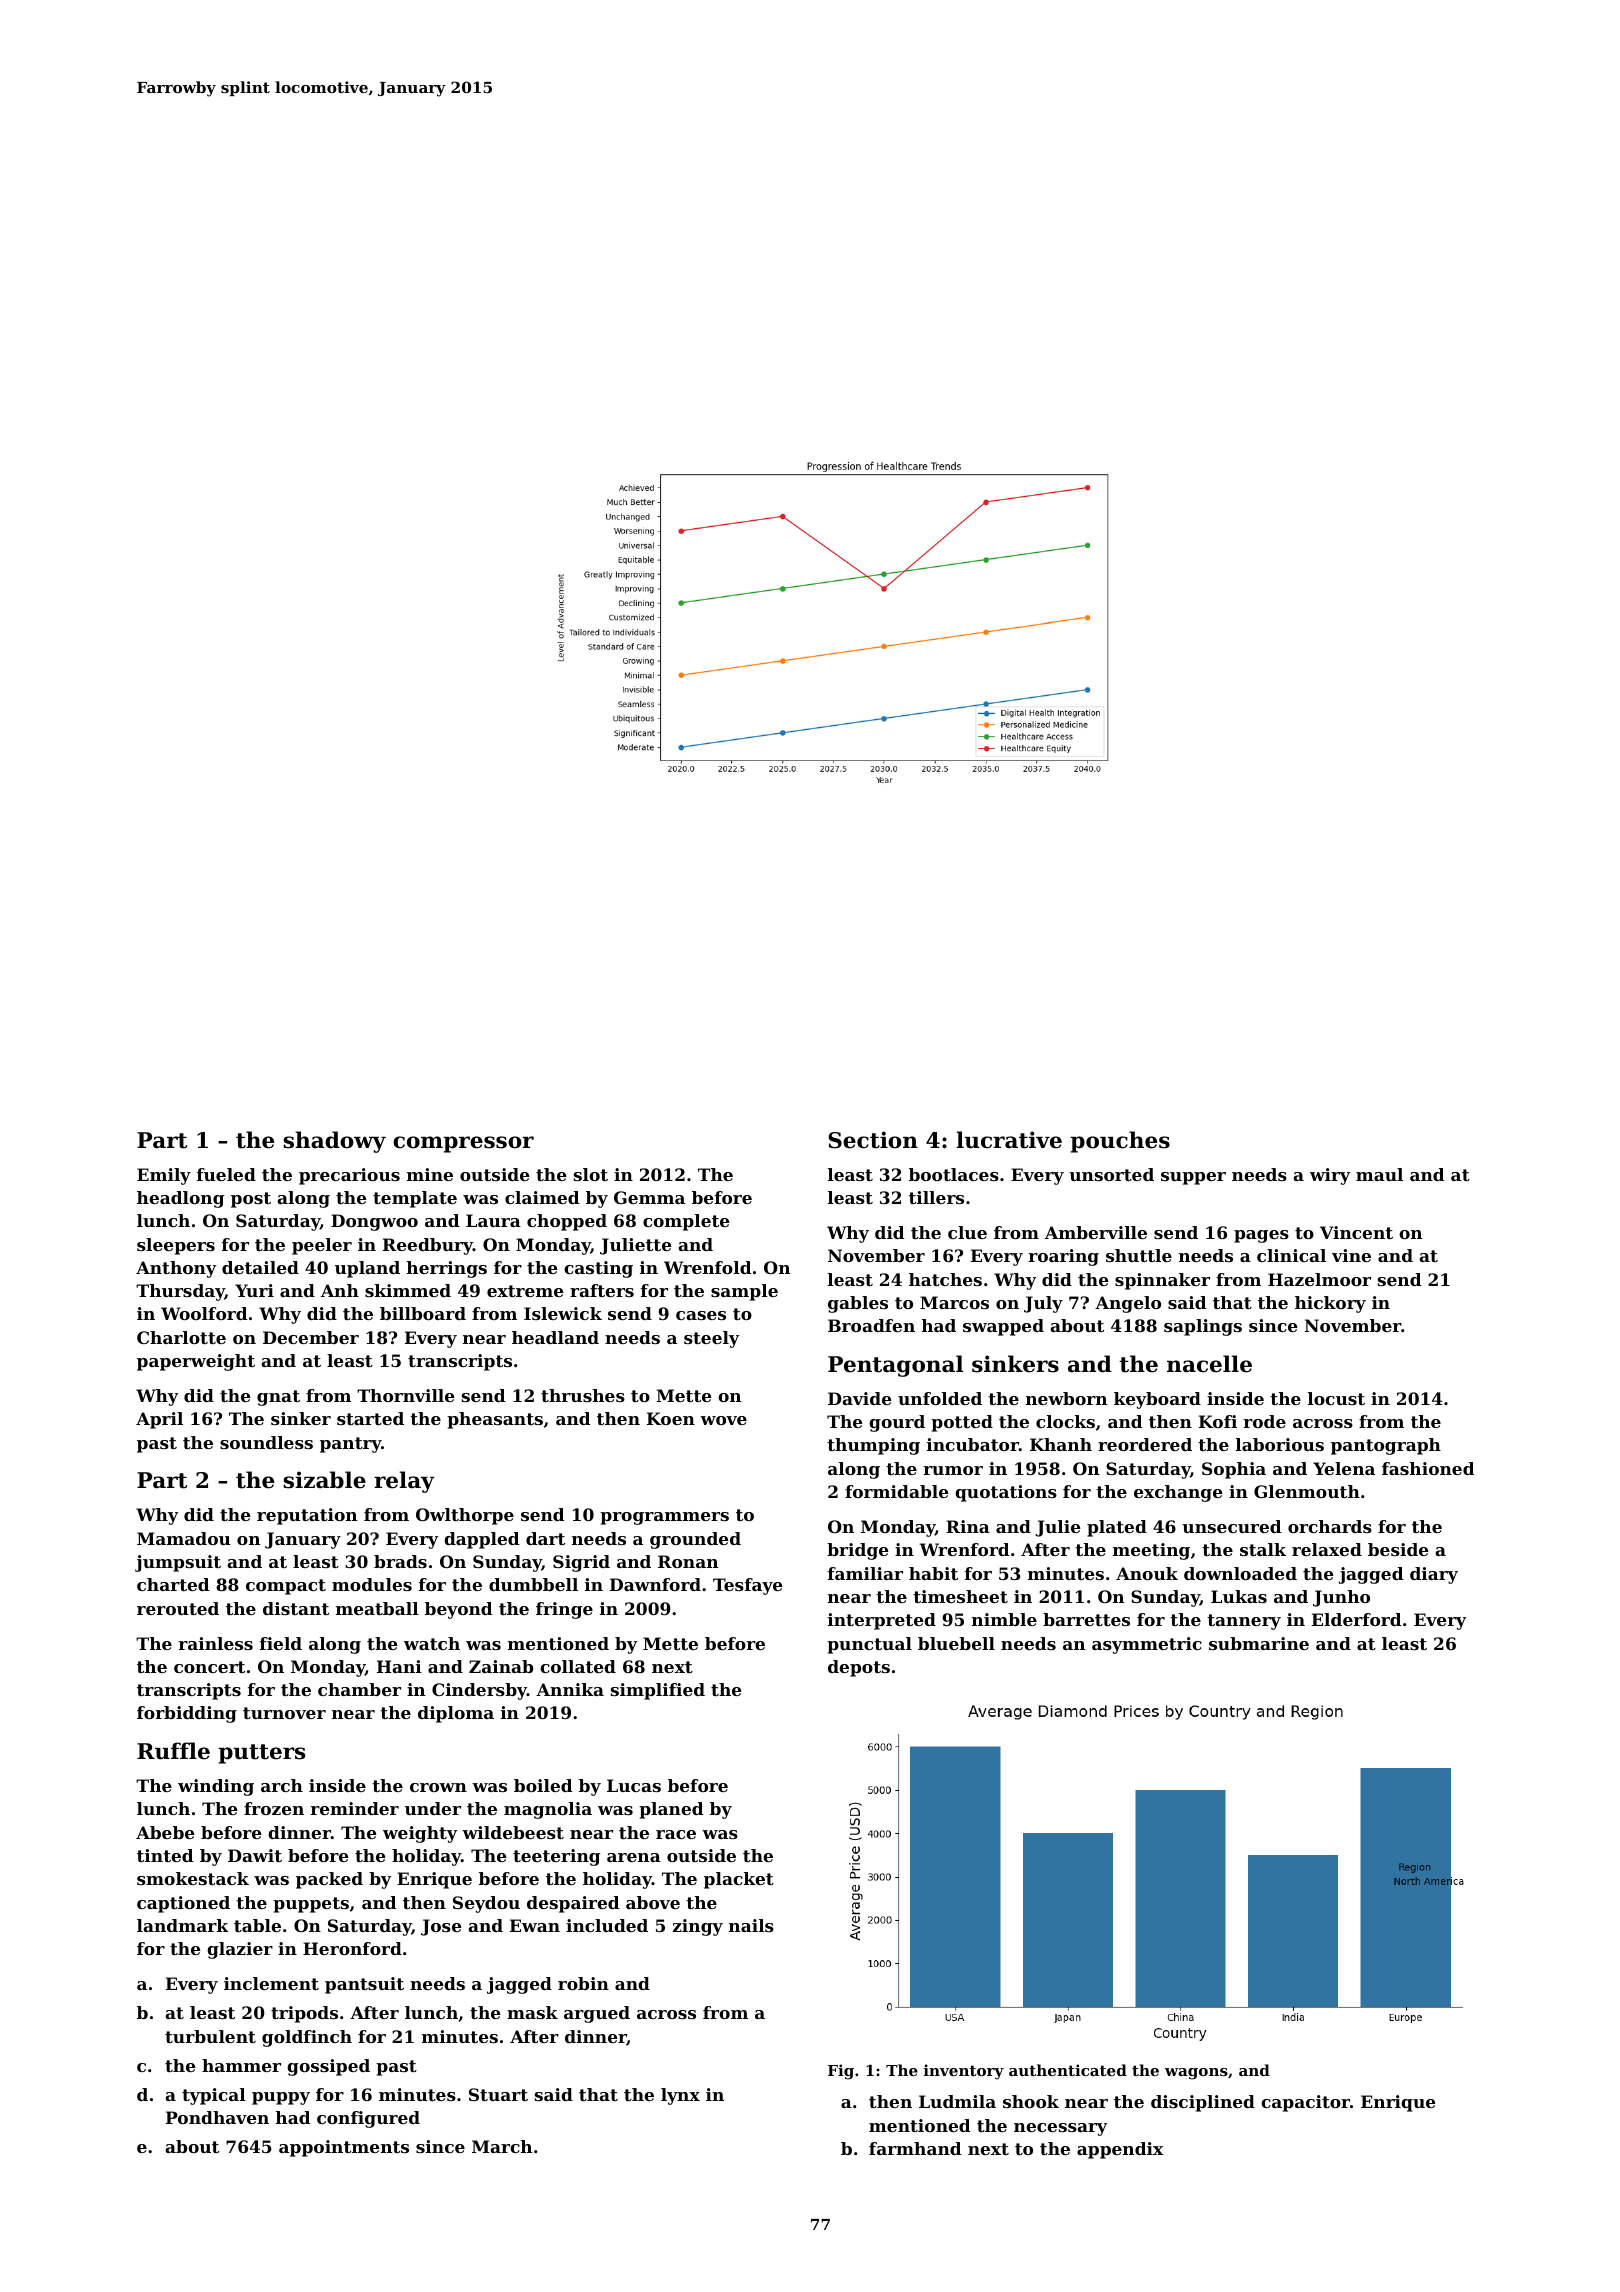 This image has height=2292, width=1620. I want to click on beside, so click(1398, 1549).
